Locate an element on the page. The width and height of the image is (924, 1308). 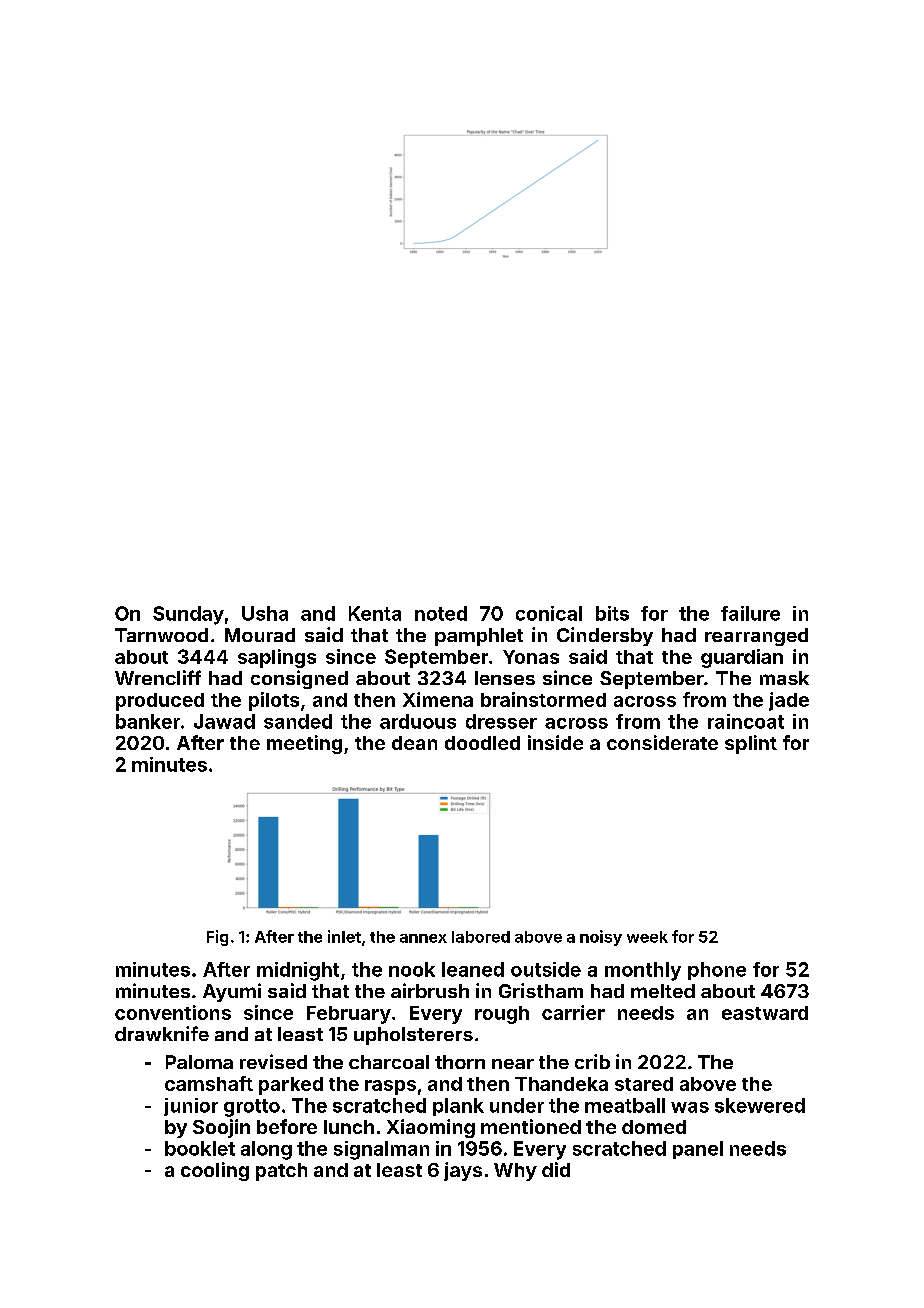
week is located at coordinates (647, 937).
